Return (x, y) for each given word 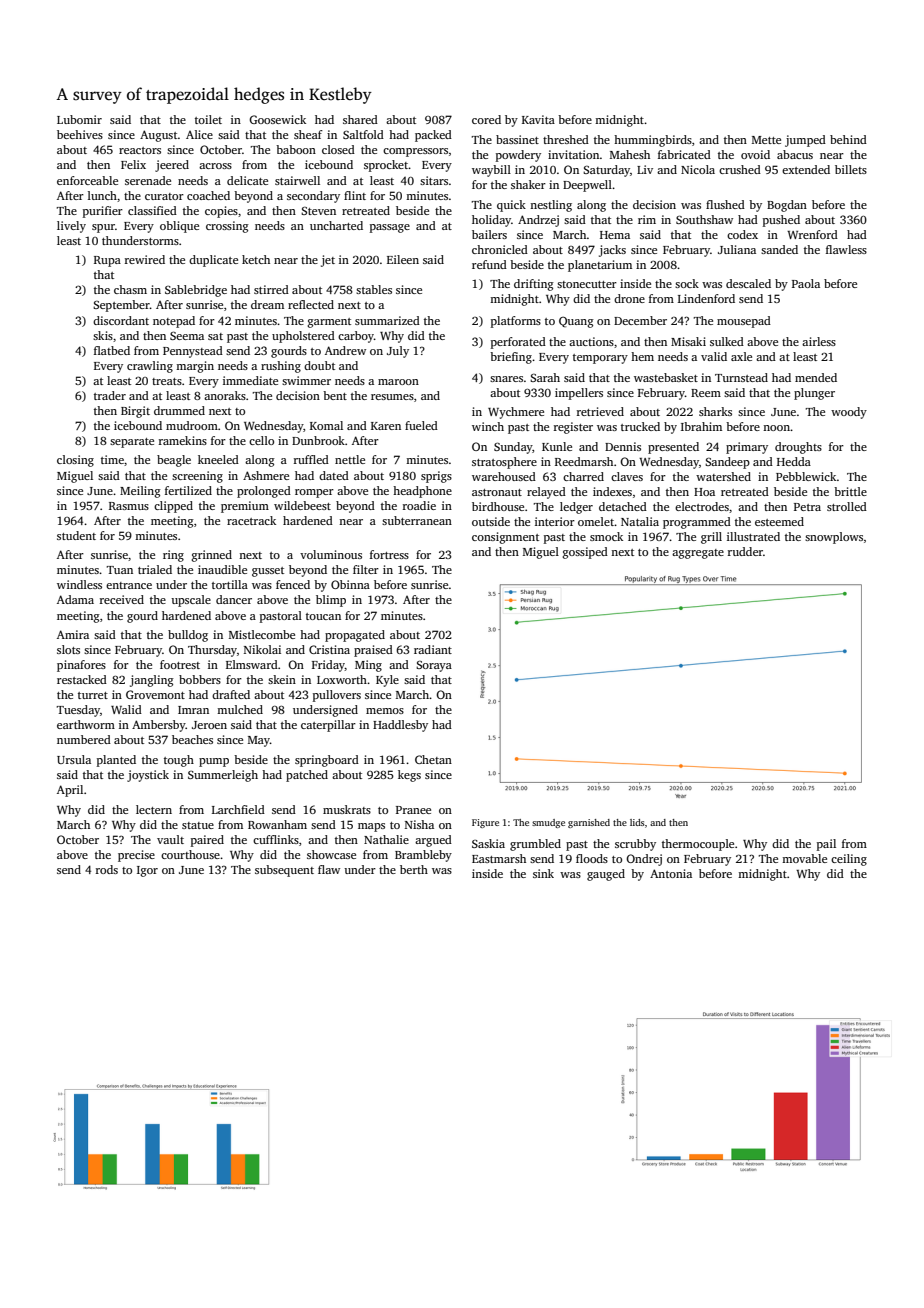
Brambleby (423, 856)
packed (433, 136)
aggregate (698, 554)
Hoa (704, 492)
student (76, 535)
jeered (172, 166)
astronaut (497, 492)
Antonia (671, 873)
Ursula (74, 759)
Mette (766, 140)
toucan (323, 616)
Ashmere (266, 475)
